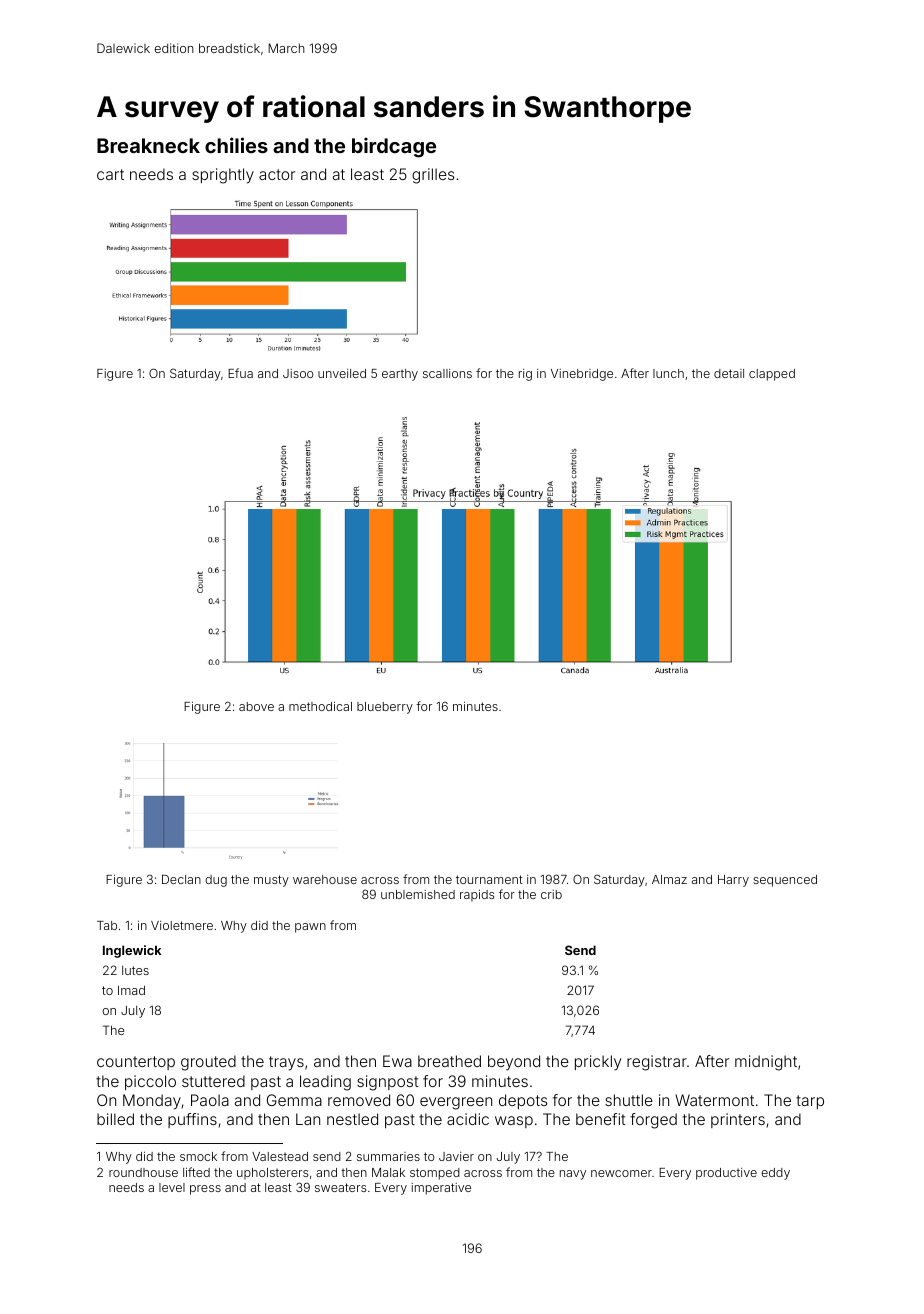 The height and width of the screenshot is (1314, 924). What do you see at coordinates (441, 1189) in the screenshot?
I see `imperative` at bounding box center [441, 1189].
